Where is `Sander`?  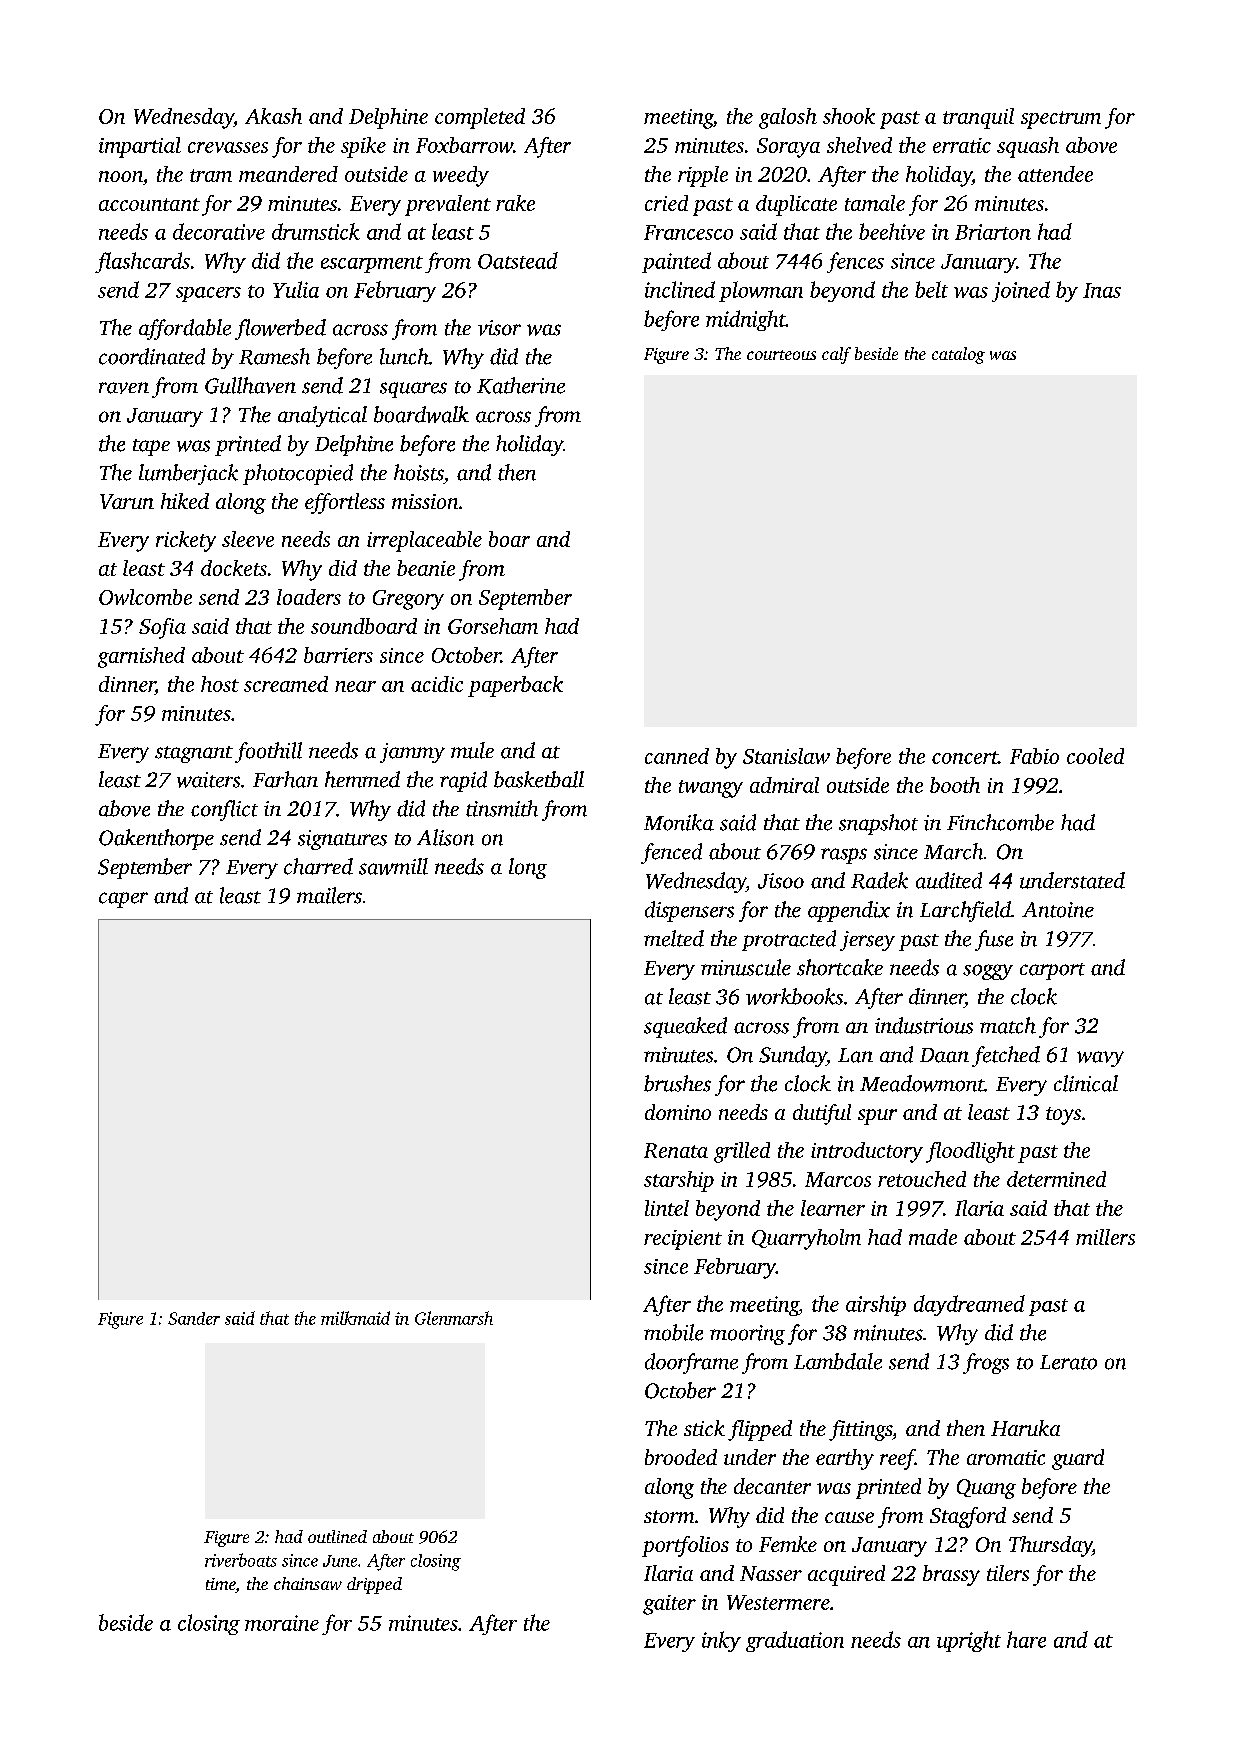 Sander is located at coordinates (194, 1318).
